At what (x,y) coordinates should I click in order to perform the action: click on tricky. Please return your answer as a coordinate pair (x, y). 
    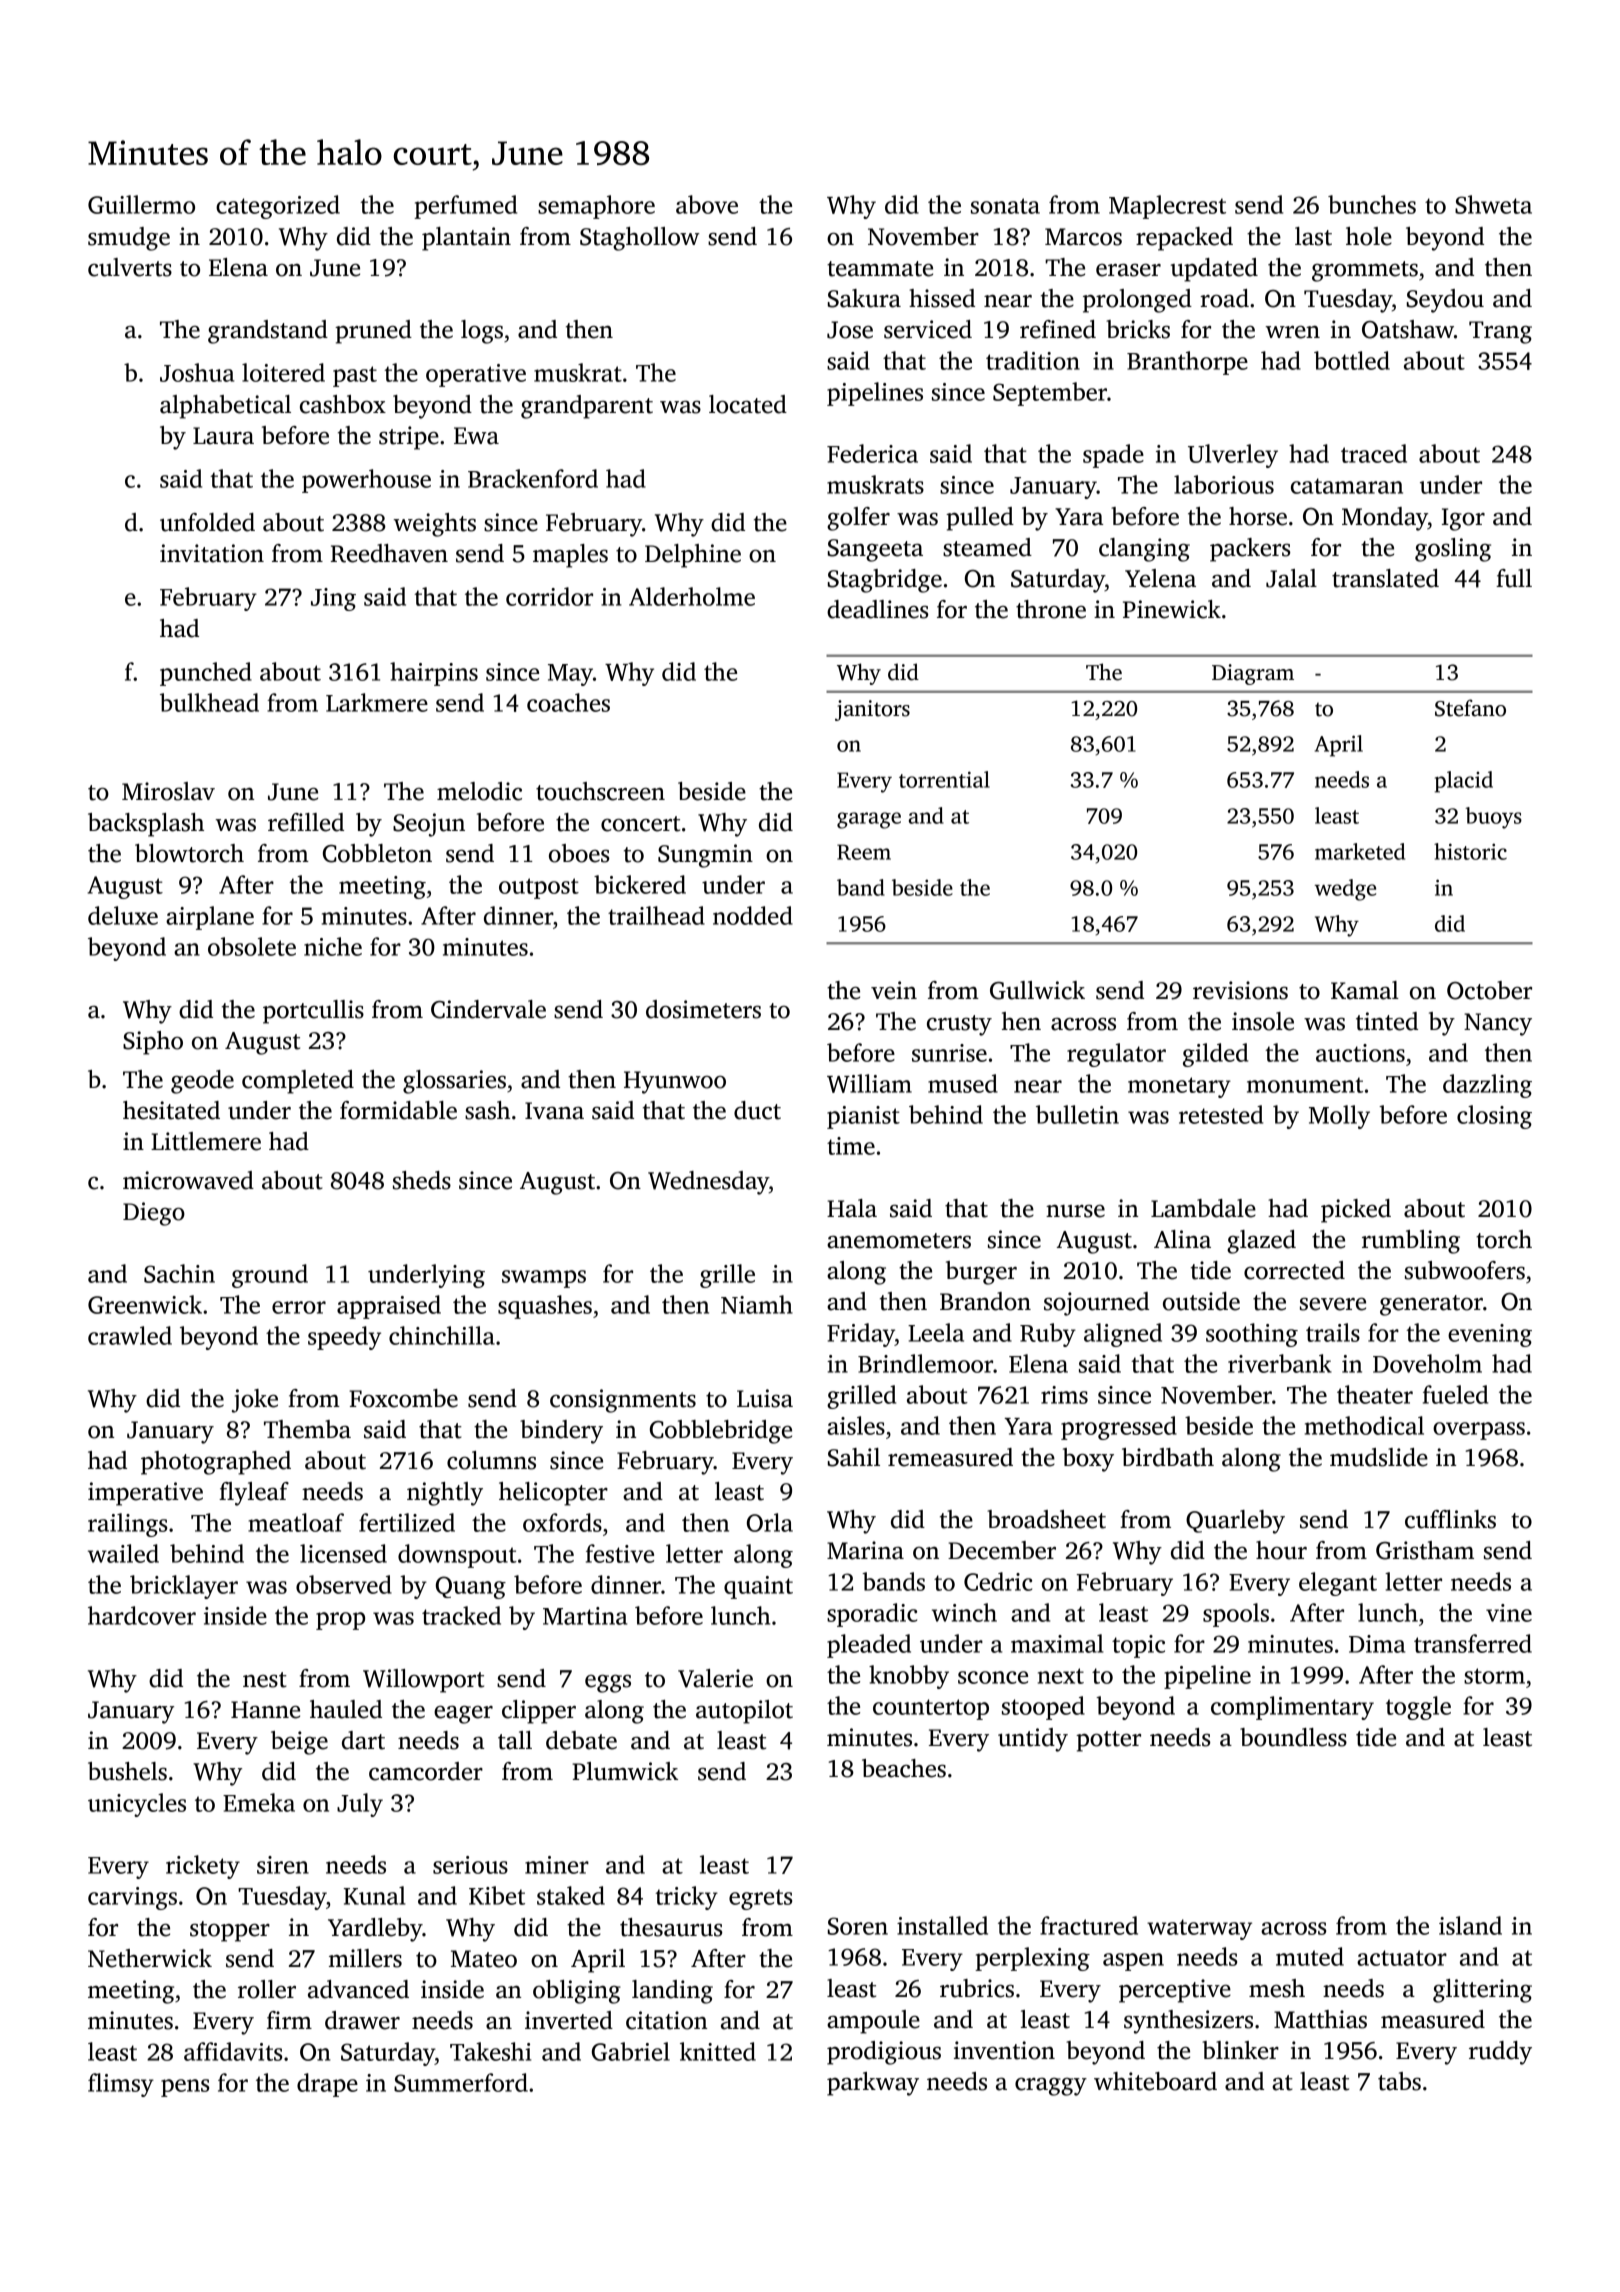
    Looking at the image, I should click on (686, 1898).
